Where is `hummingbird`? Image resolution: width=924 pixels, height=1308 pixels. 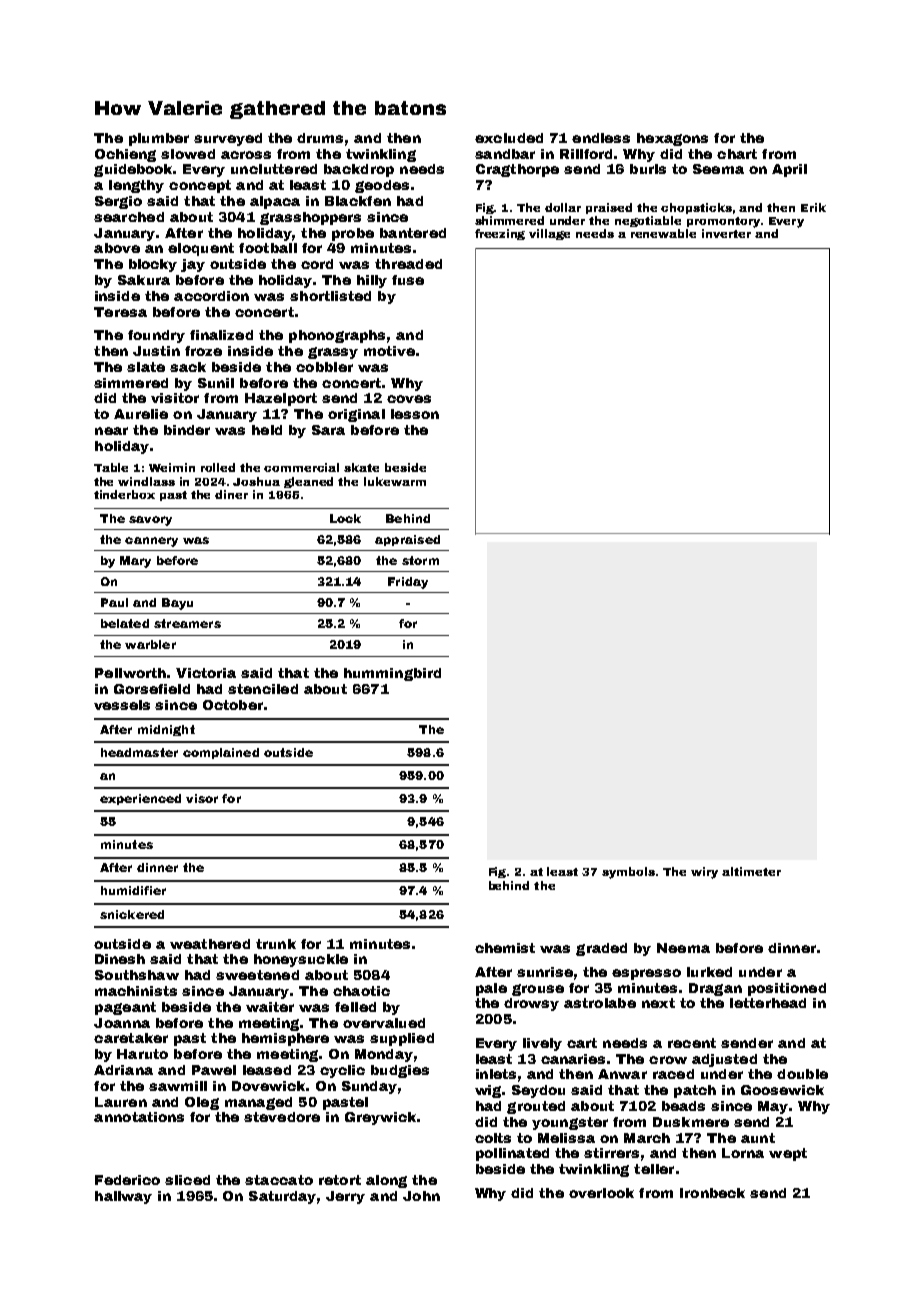
hummingbird is located at coordinates (392, 674).
